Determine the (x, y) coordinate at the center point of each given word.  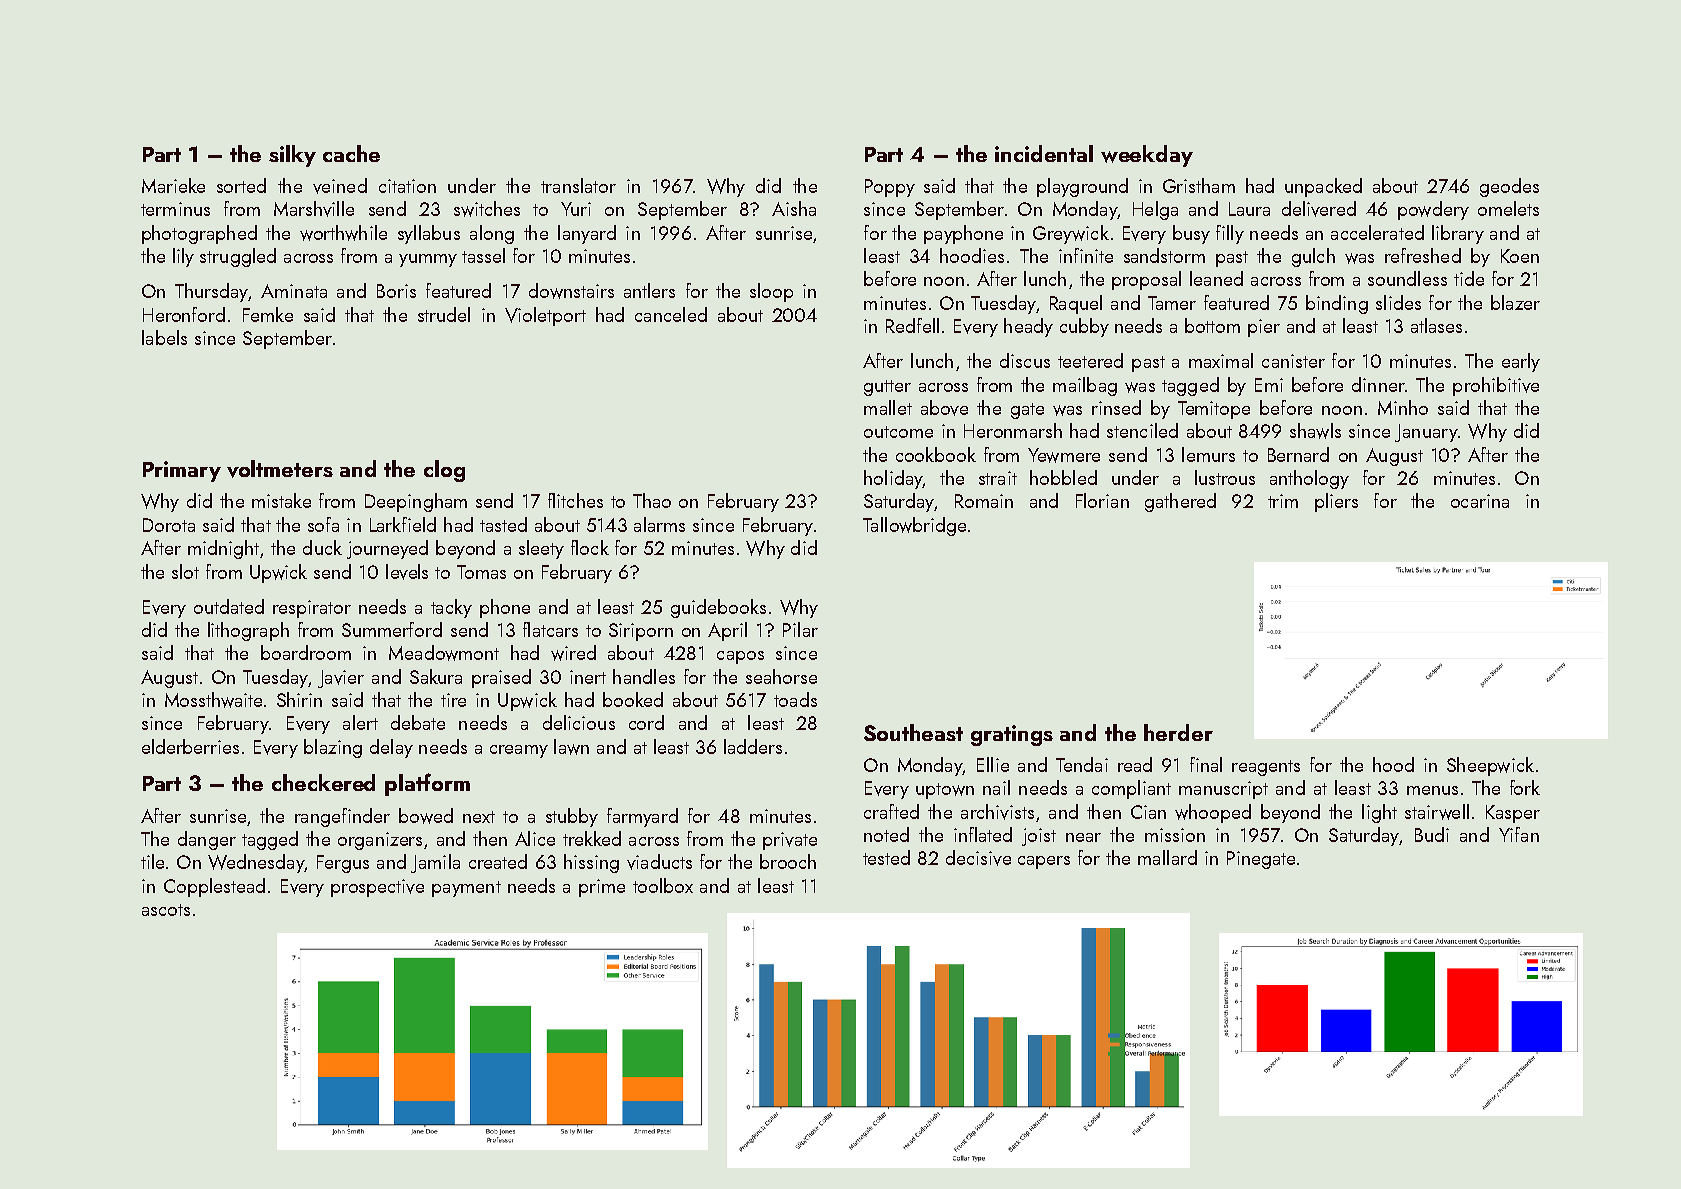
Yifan (1519, 834)
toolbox (663, 885)
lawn (571, 747)
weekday (1147, 156)
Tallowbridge (914, 526)
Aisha (794, 208)
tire (453, 700)
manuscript (1223, 790)
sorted (241, 185)
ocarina (1480, 501)
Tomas (481, 572)
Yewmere (1064, 455)
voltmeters (280, 469)
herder (1178, 732)
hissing (591, 863)
